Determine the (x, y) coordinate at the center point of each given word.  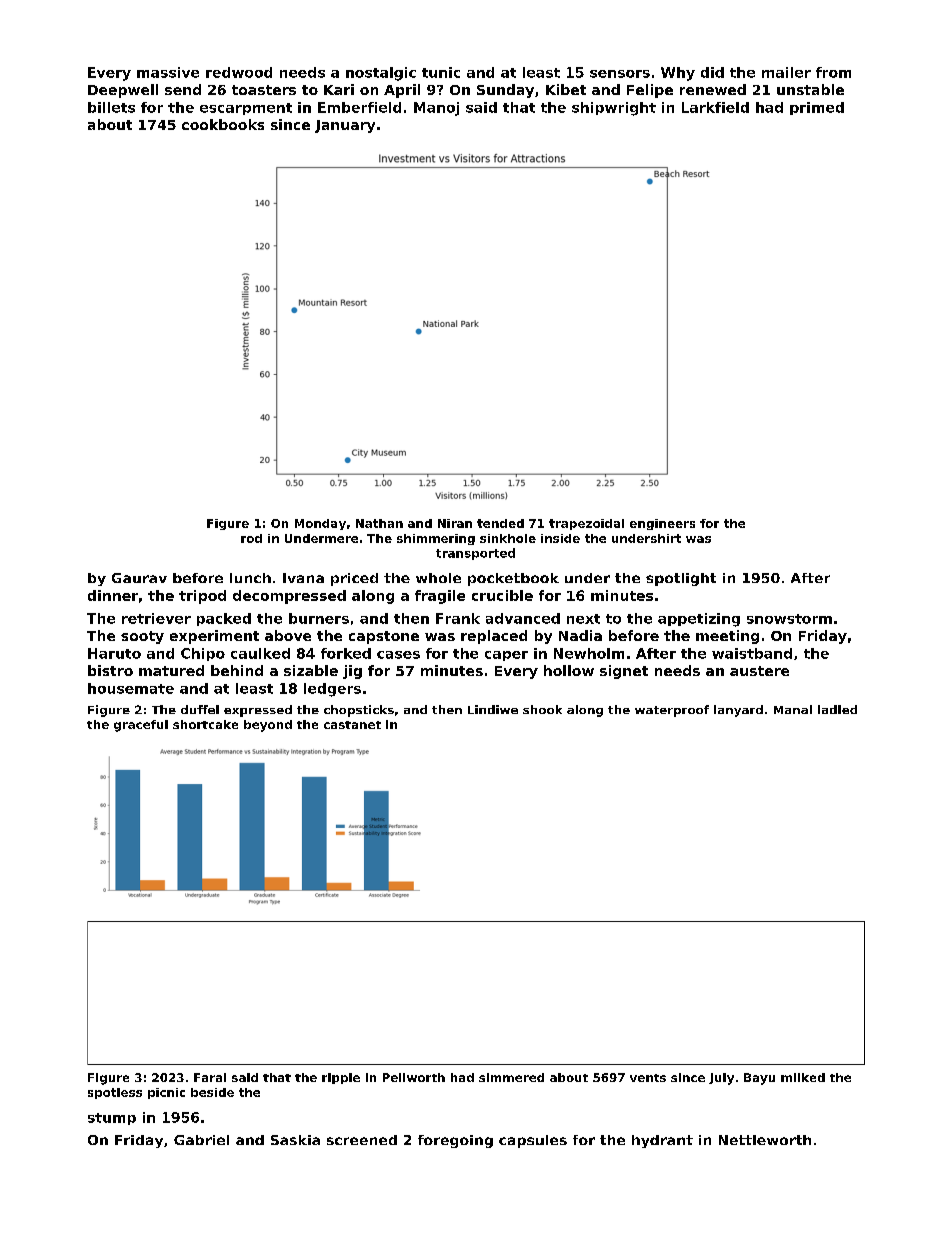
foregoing (455, 1141)
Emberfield (359, 107)
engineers (662, 524)
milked (803, 1077)
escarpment (246, 109)
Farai (210, 1077)
